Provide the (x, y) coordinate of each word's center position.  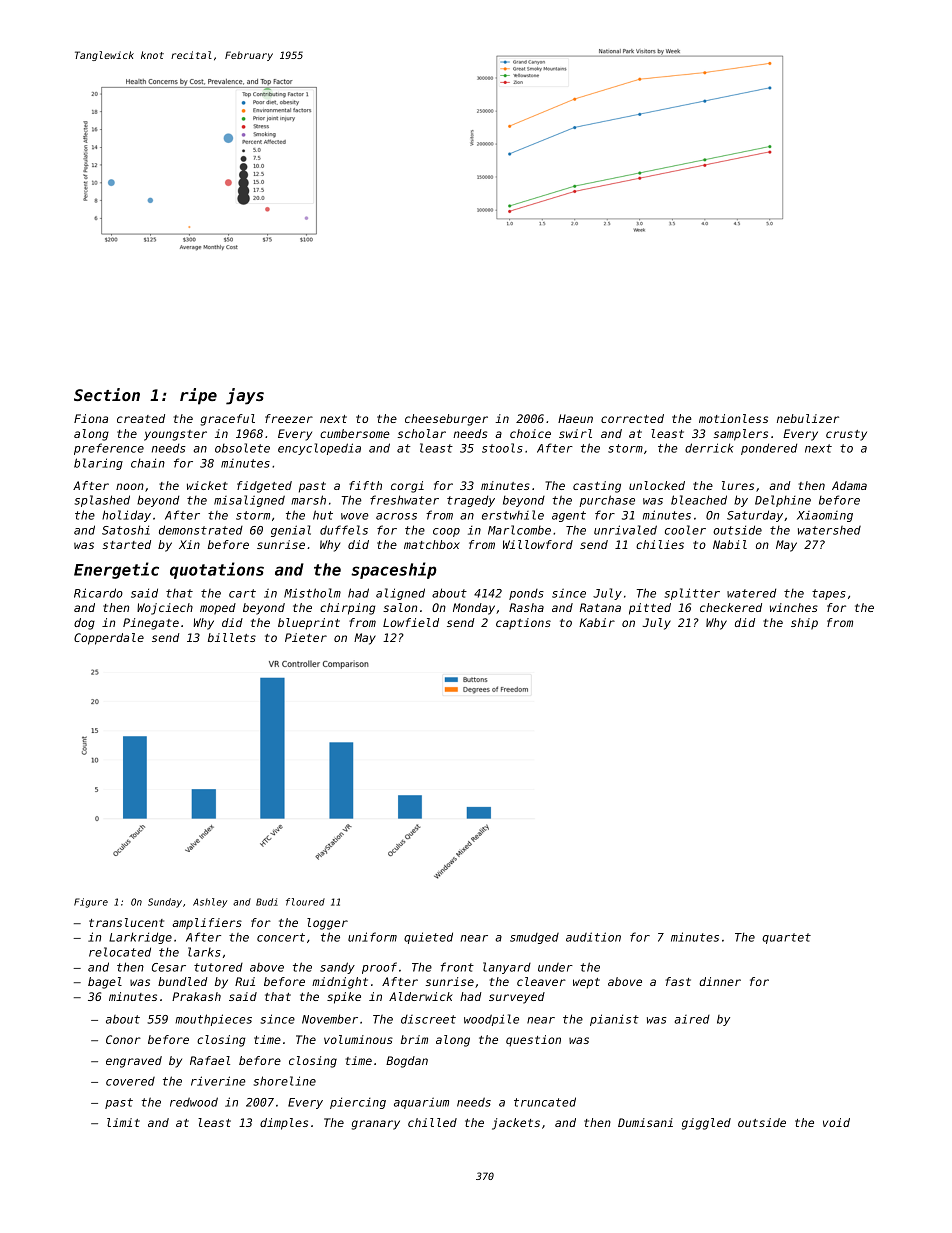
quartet (786, 938)
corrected (632, 418)
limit (123, 1122)
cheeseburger (446, 420)
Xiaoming (825, 516)
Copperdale (109, 639)
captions (523, 624)
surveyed (517, 998)
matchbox (432, 544)
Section (107, 394)
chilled (432, 1122)
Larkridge (140, 938)
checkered (731, 607)
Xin (189, 544)
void (836, 1122)
